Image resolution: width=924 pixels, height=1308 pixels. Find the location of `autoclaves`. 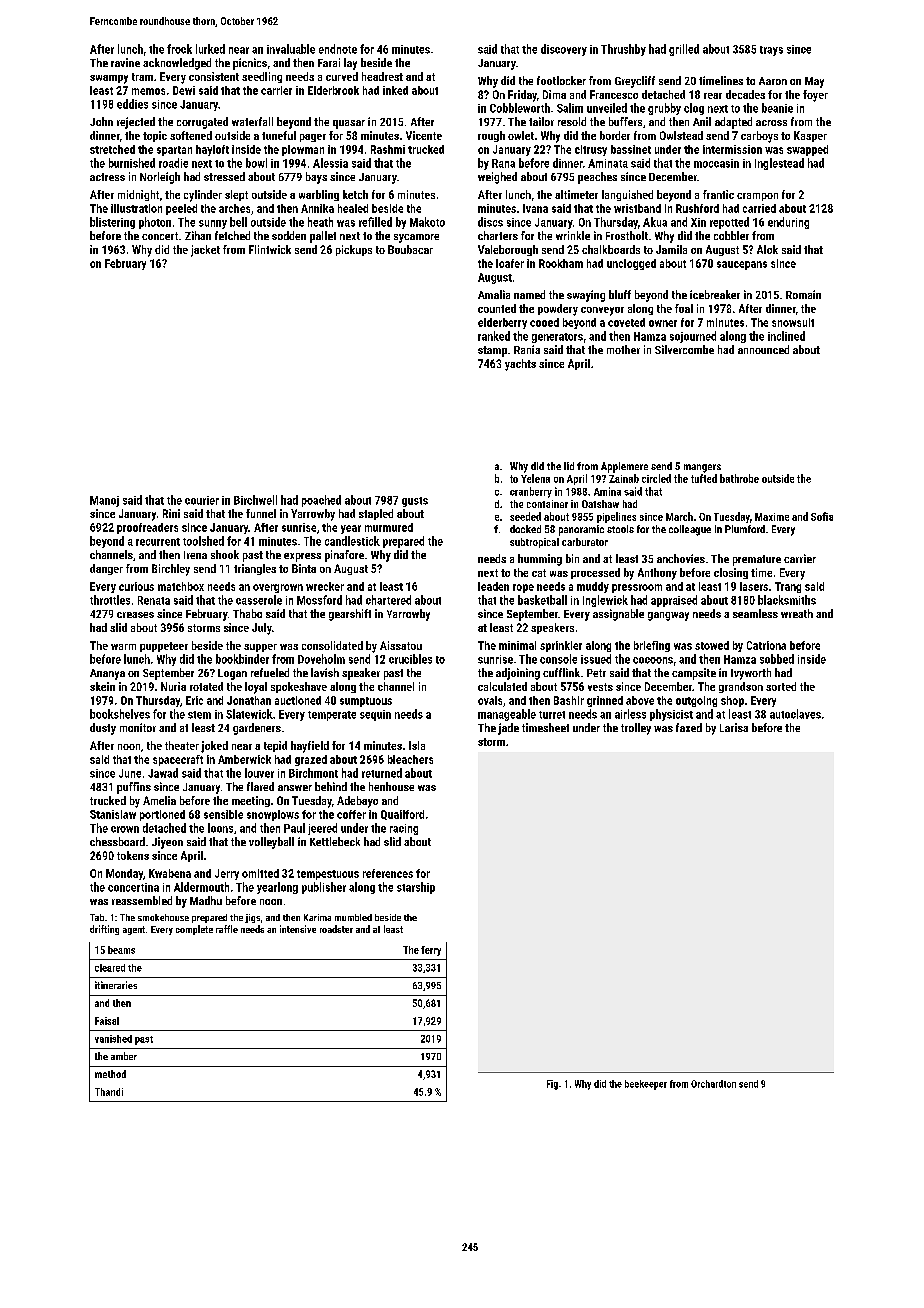

autoclaves is located at coordinates (795, 714).
